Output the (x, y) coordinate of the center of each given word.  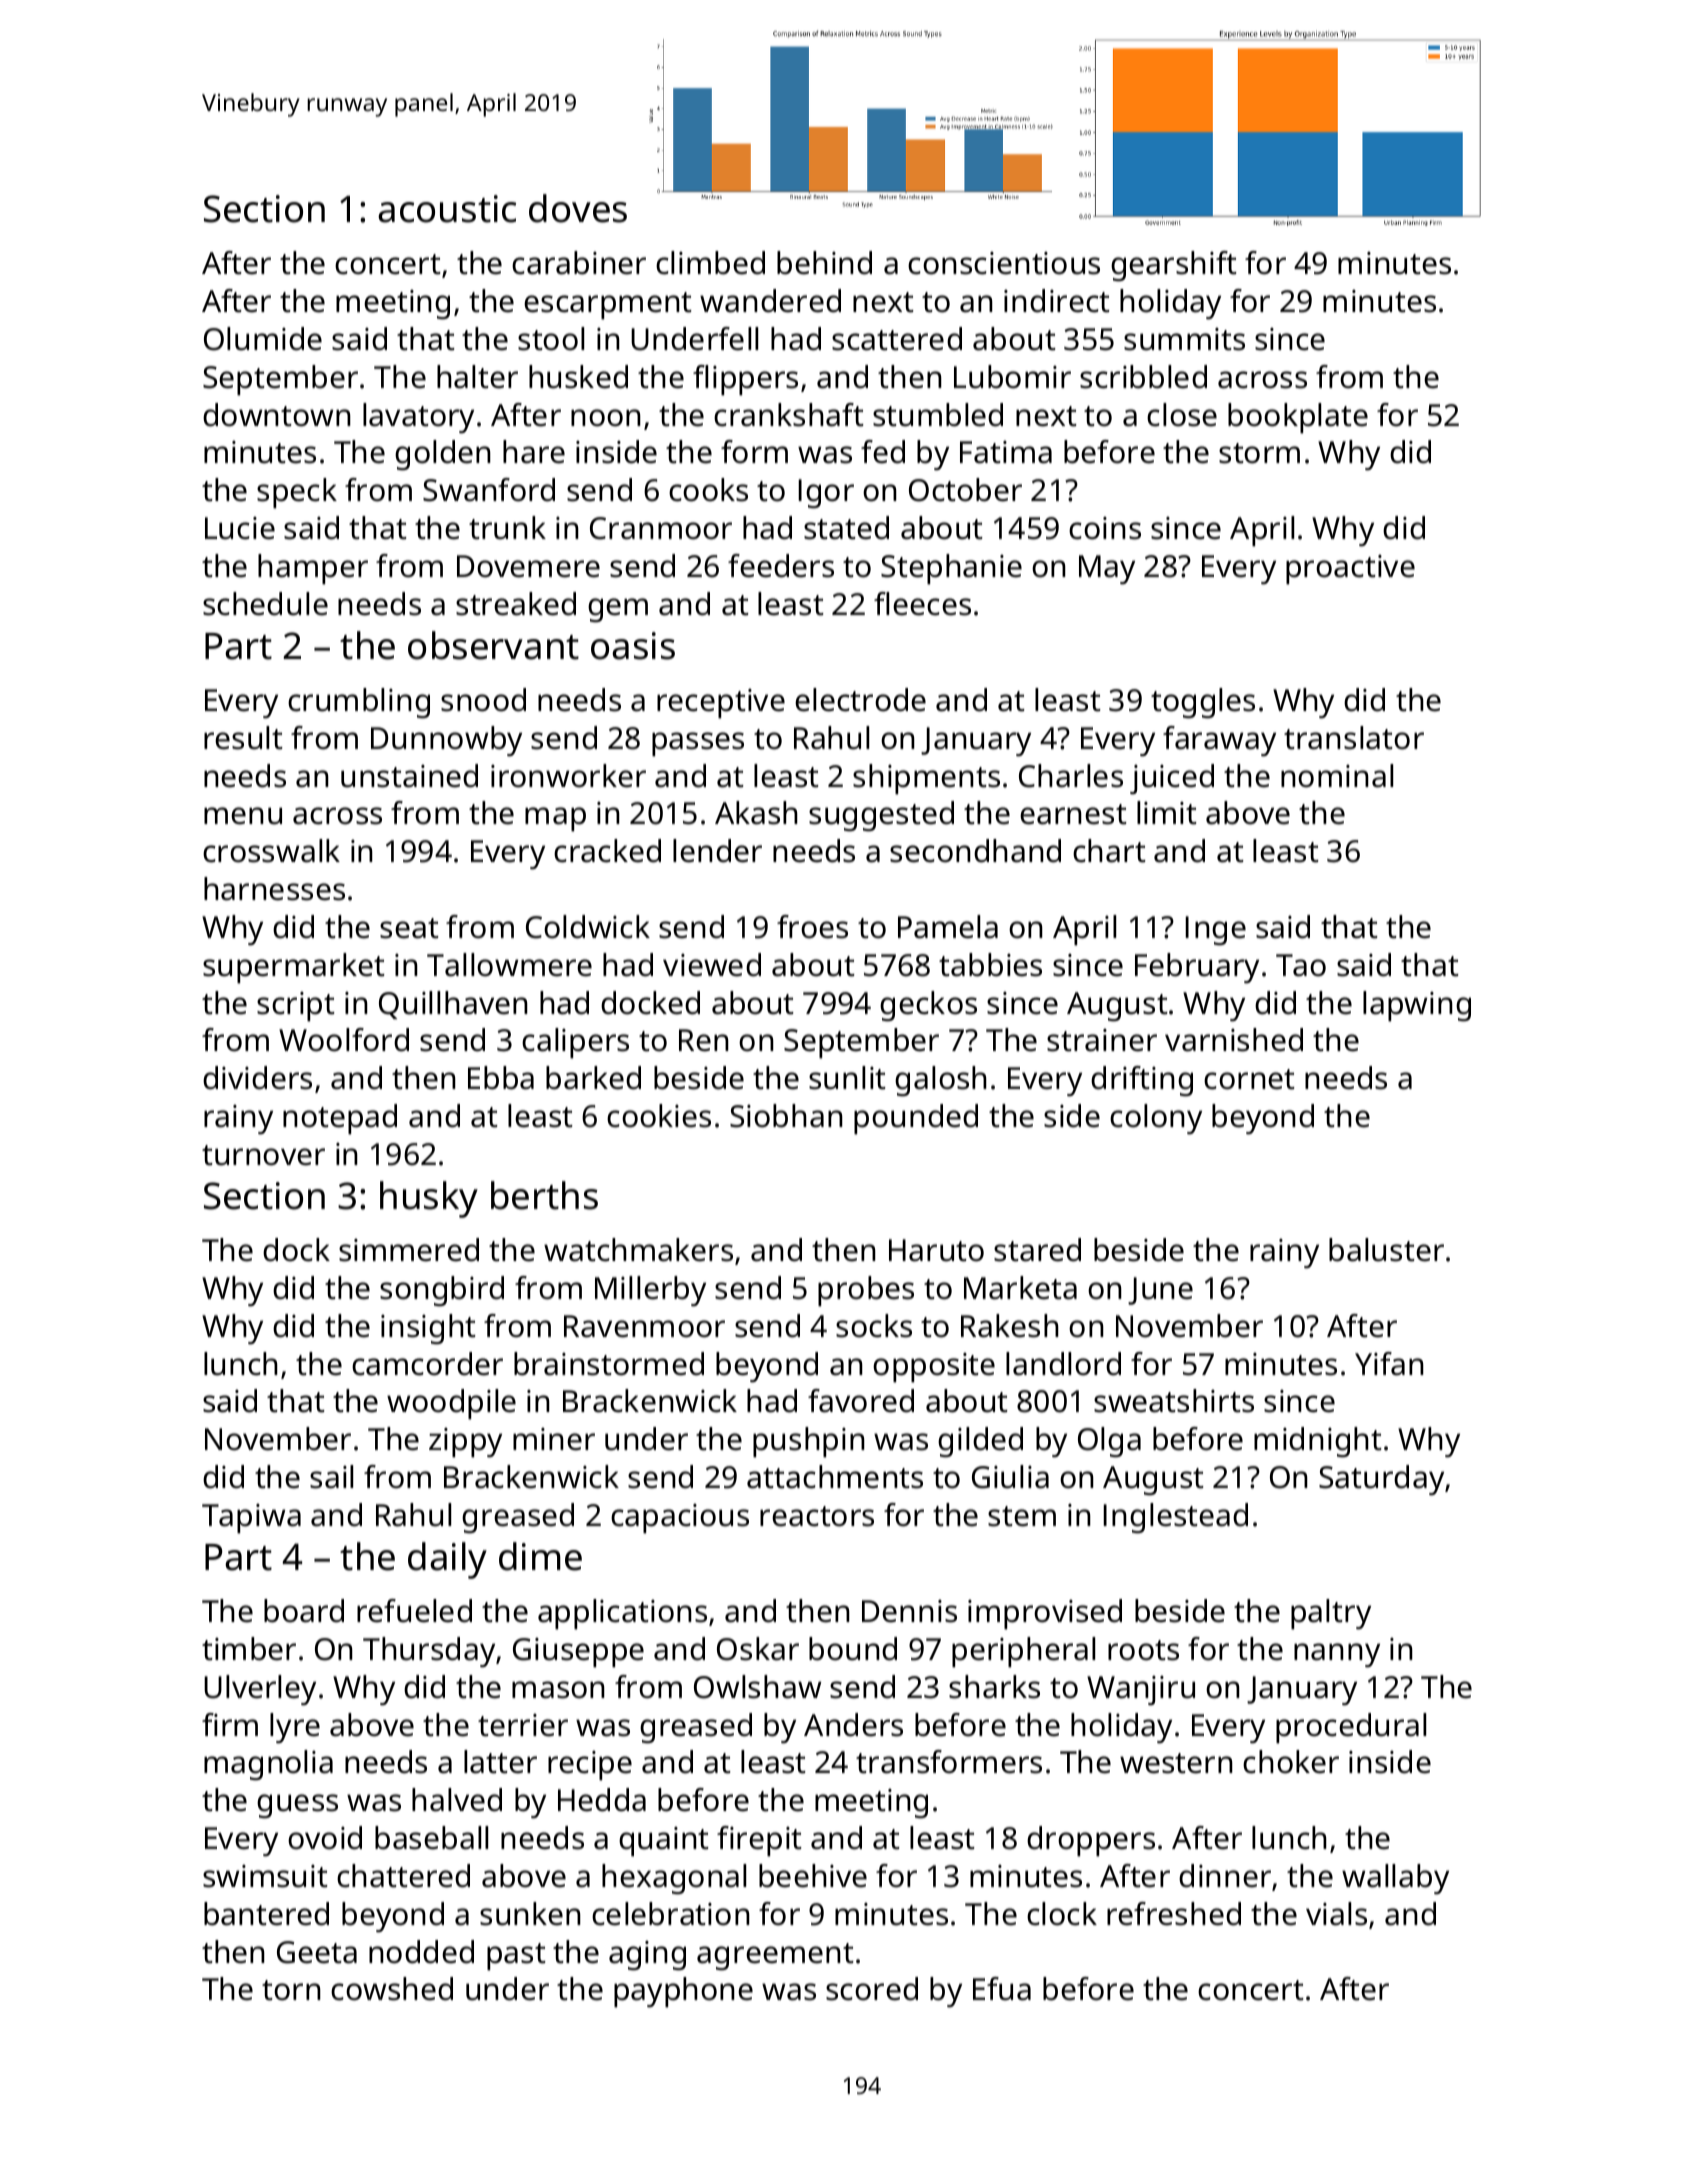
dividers (257, 1078)
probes (866, 1291)
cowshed (392, 1989)
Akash (756, 813)
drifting (1142, 1081)
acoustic (447, 209)
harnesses (274, 889)
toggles (1203, 703)
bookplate (1298, 418)
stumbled (938, 415)
